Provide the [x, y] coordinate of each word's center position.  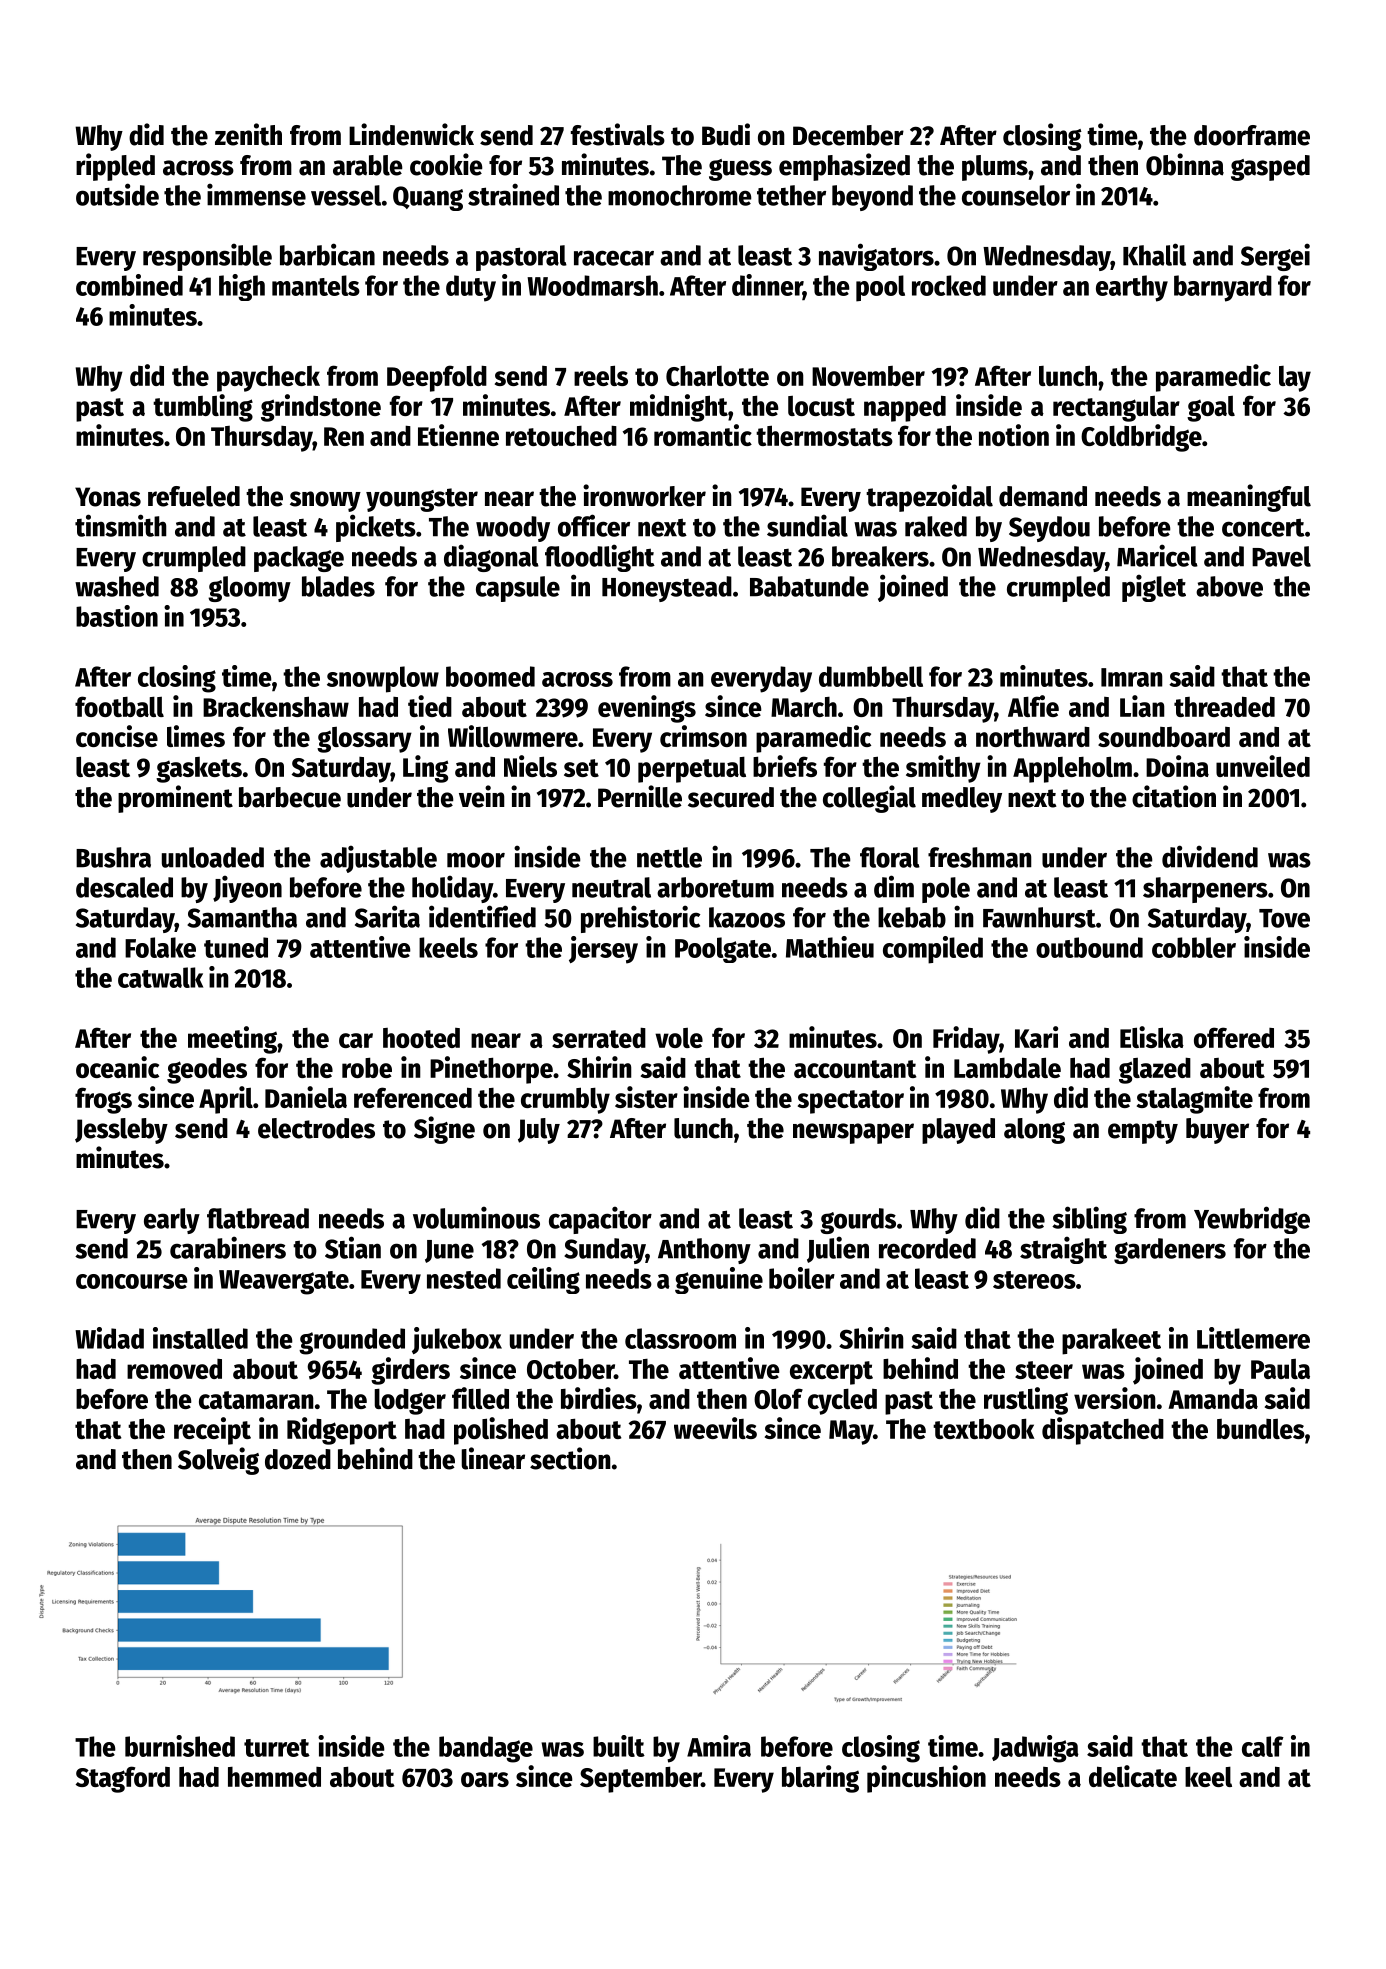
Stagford [123, 1779]
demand [1043, 496]
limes [196, 736]
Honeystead [667, 589]
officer [594, 525]
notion [1014, 435]
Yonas [108, 497]
